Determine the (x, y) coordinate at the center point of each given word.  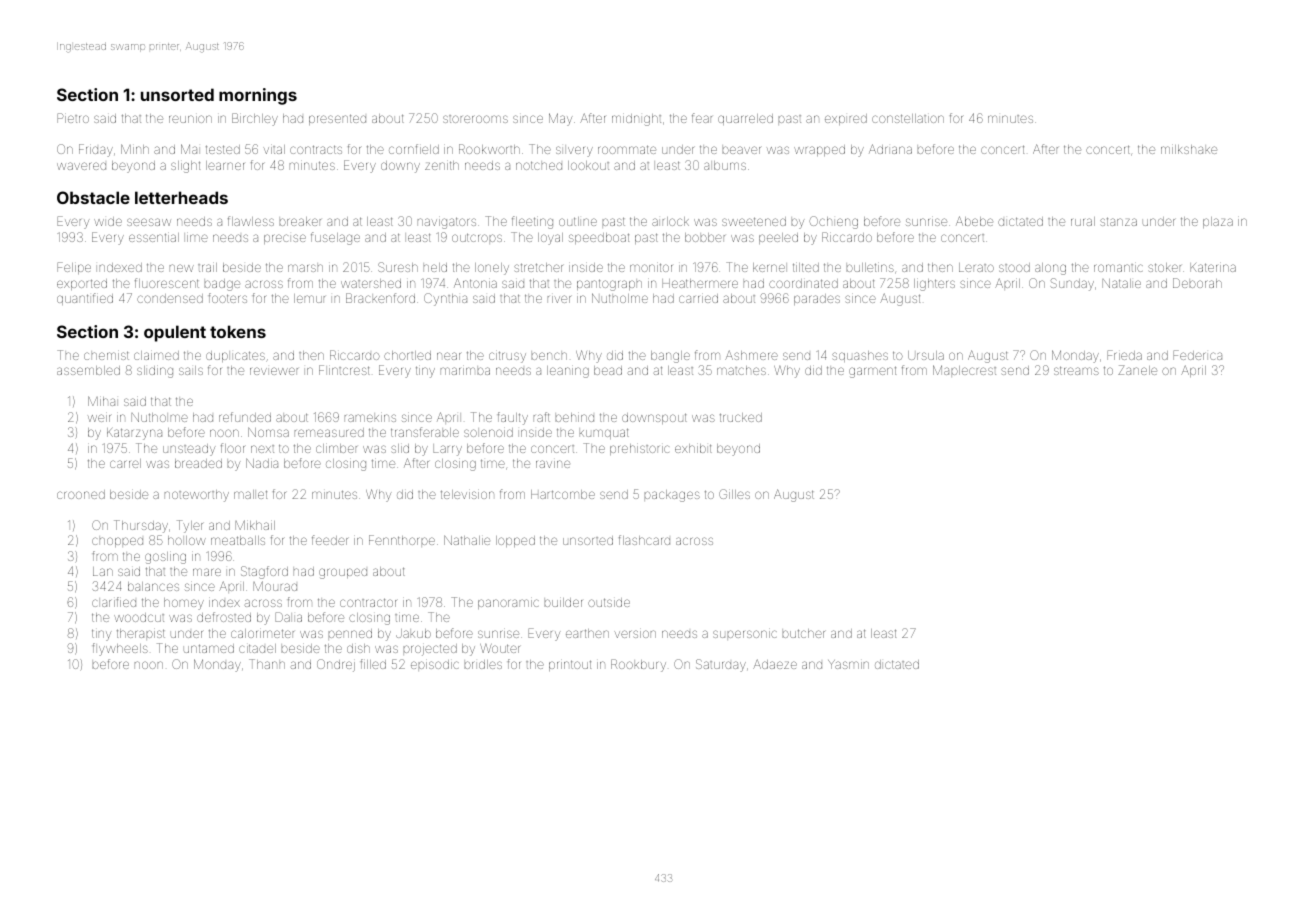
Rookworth (489, 149)
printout (570, 665)
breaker (300, 221)
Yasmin (848, 664)
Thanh (267, 664)
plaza (1218, 222)
